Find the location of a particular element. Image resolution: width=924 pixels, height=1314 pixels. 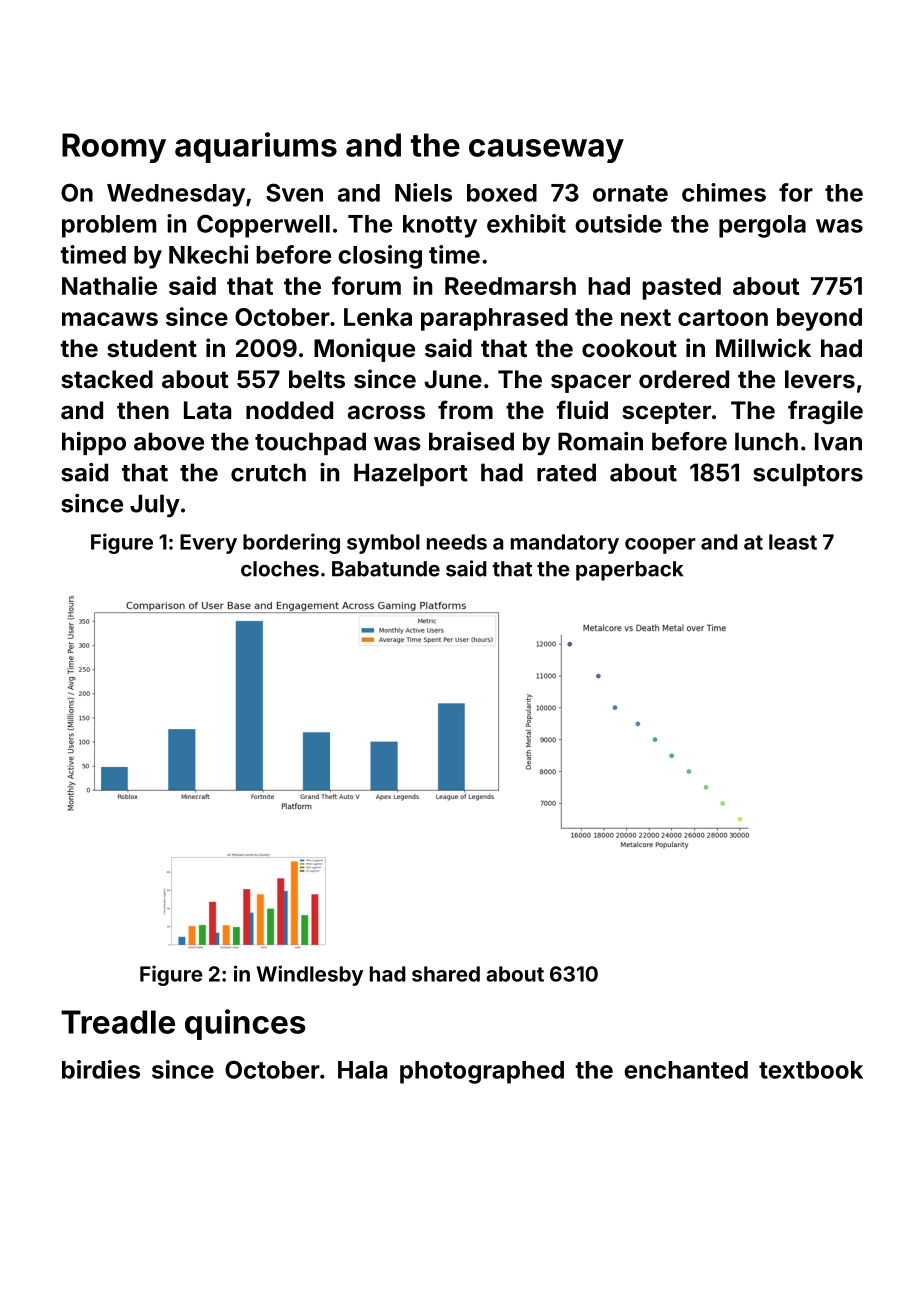

ornate is located at coordinates (630, 193).
